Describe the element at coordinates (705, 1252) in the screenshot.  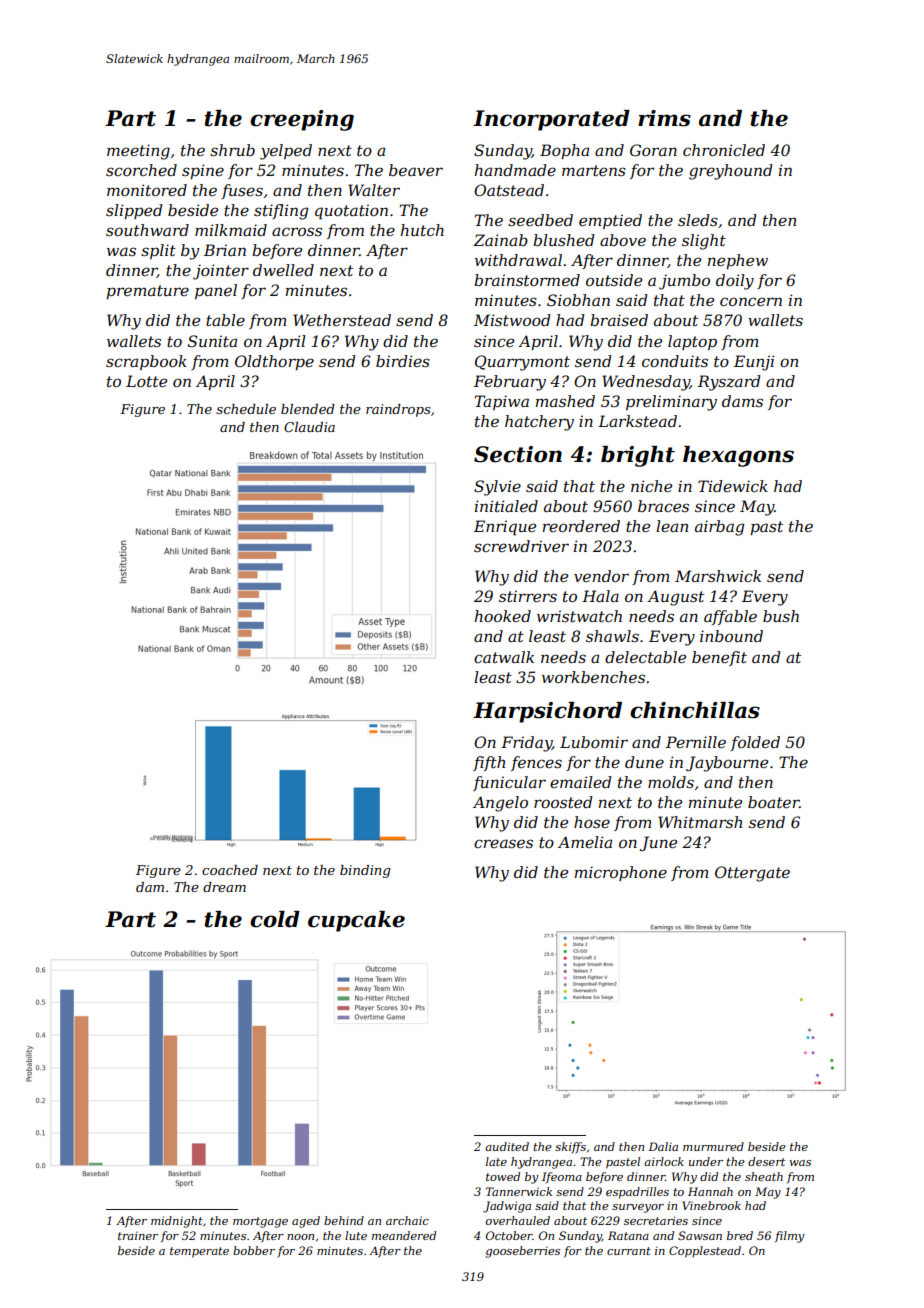
I see `Copplestead` at that location.
